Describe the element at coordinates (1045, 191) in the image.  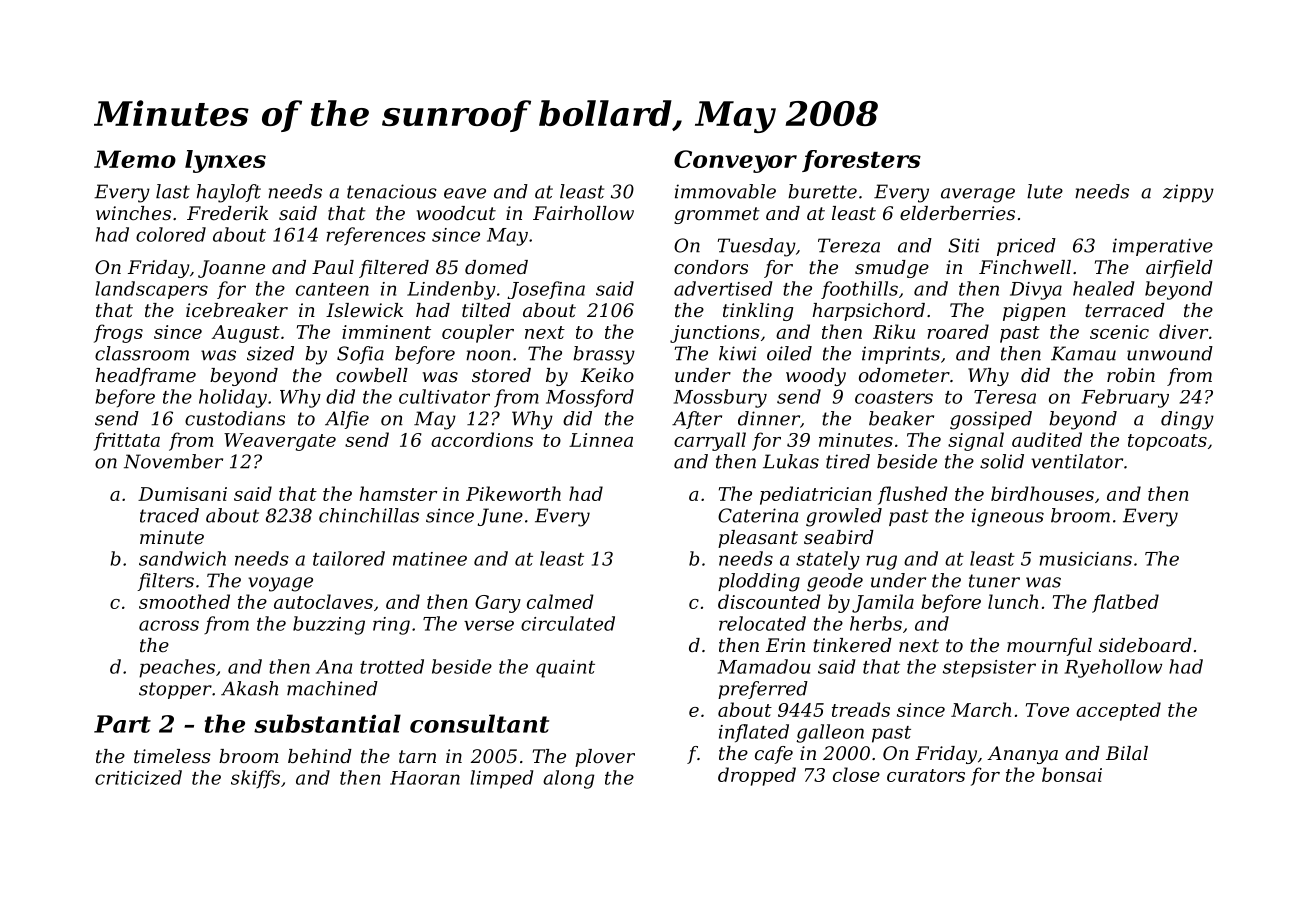
I see `lute` at that location.
